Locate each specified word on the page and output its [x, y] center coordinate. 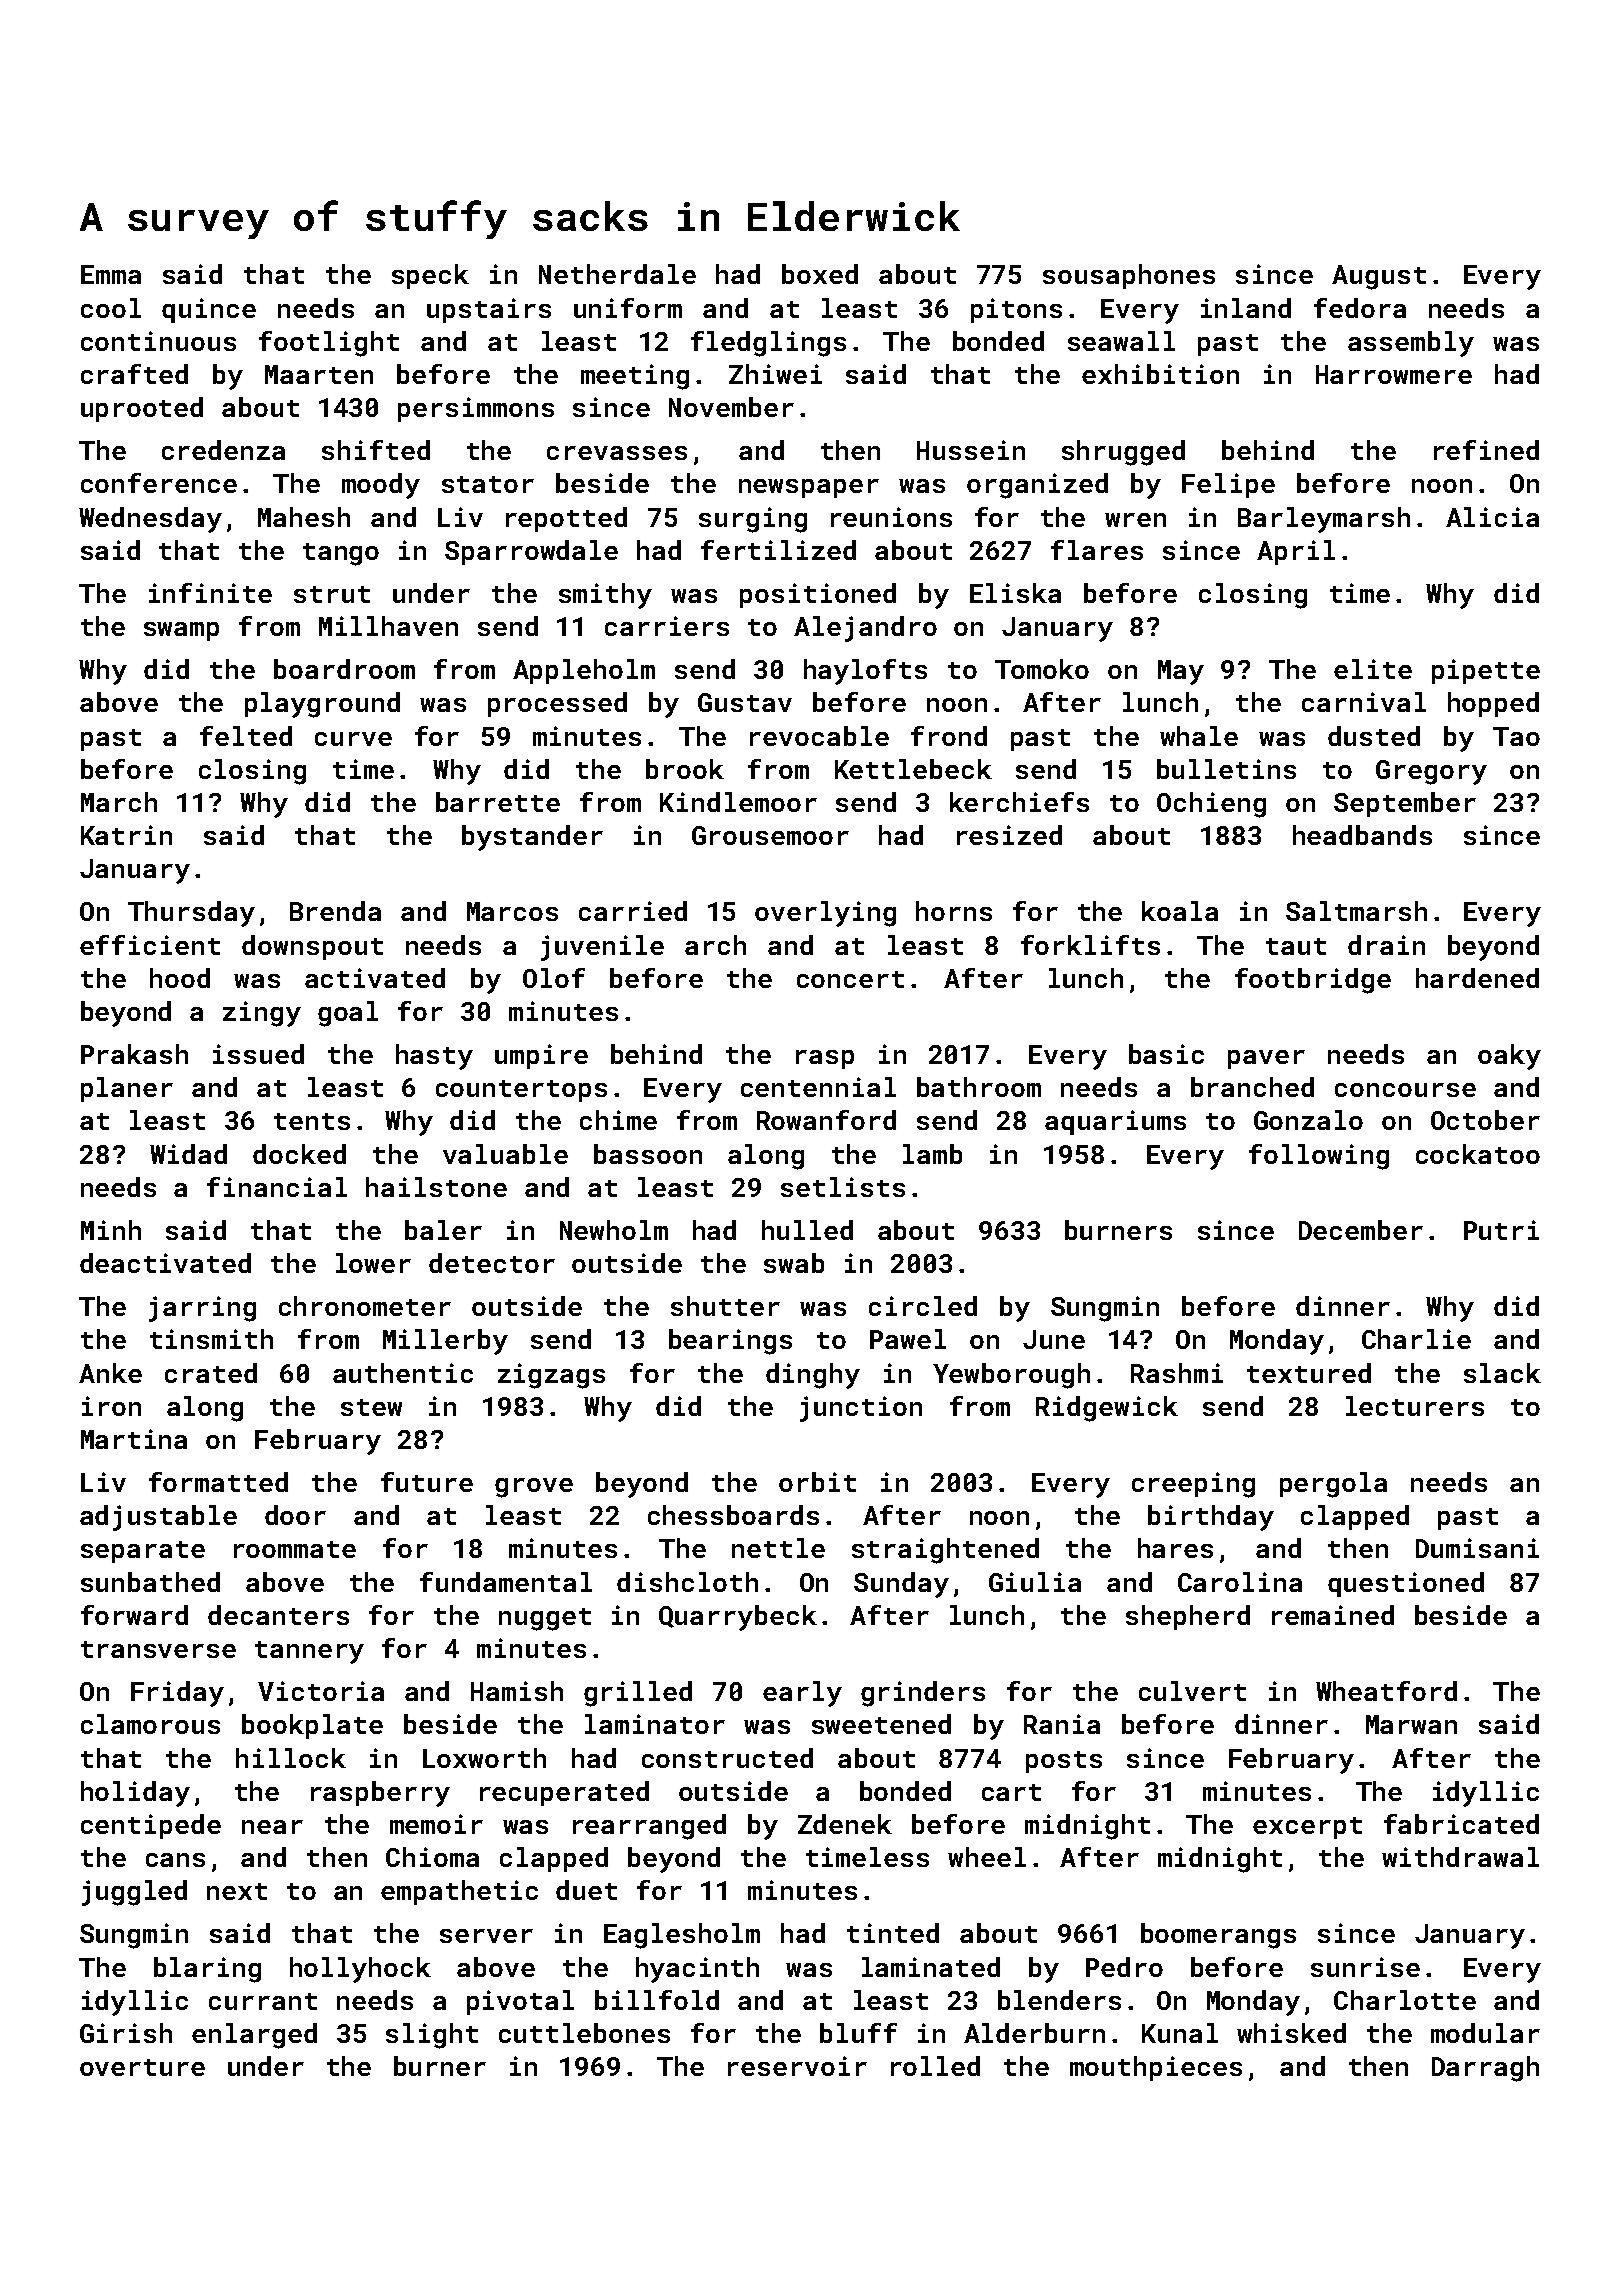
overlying [825, 914]
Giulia [1035, 1582]
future [427, 1482]
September [1405, 804]
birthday [1211, 1518]
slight [432, 2036]
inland [1246, 308]
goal [348, 1014]
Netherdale [617, 274]
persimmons [476, 409]
